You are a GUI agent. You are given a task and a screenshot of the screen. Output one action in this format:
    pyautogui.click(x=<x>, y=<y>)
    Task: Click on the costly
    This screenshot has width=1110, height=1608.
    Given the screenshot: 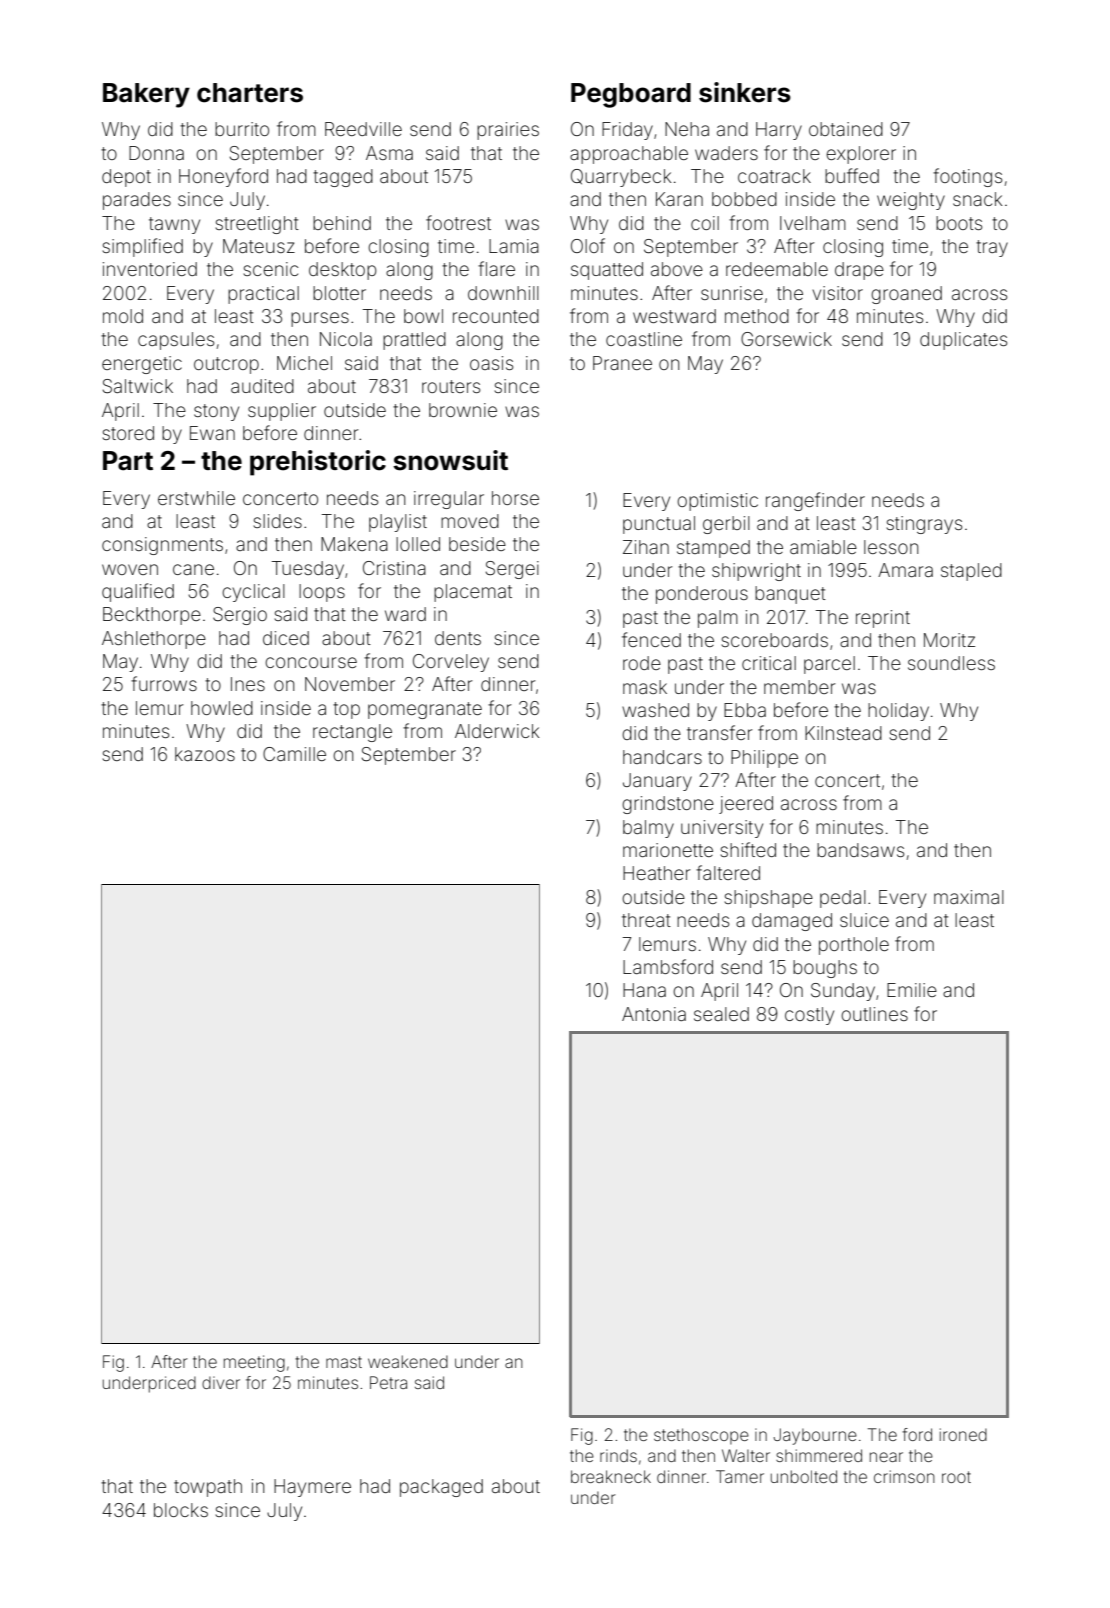 What is the action you would take?
    pyautogui.click(x=809, y=1016)
